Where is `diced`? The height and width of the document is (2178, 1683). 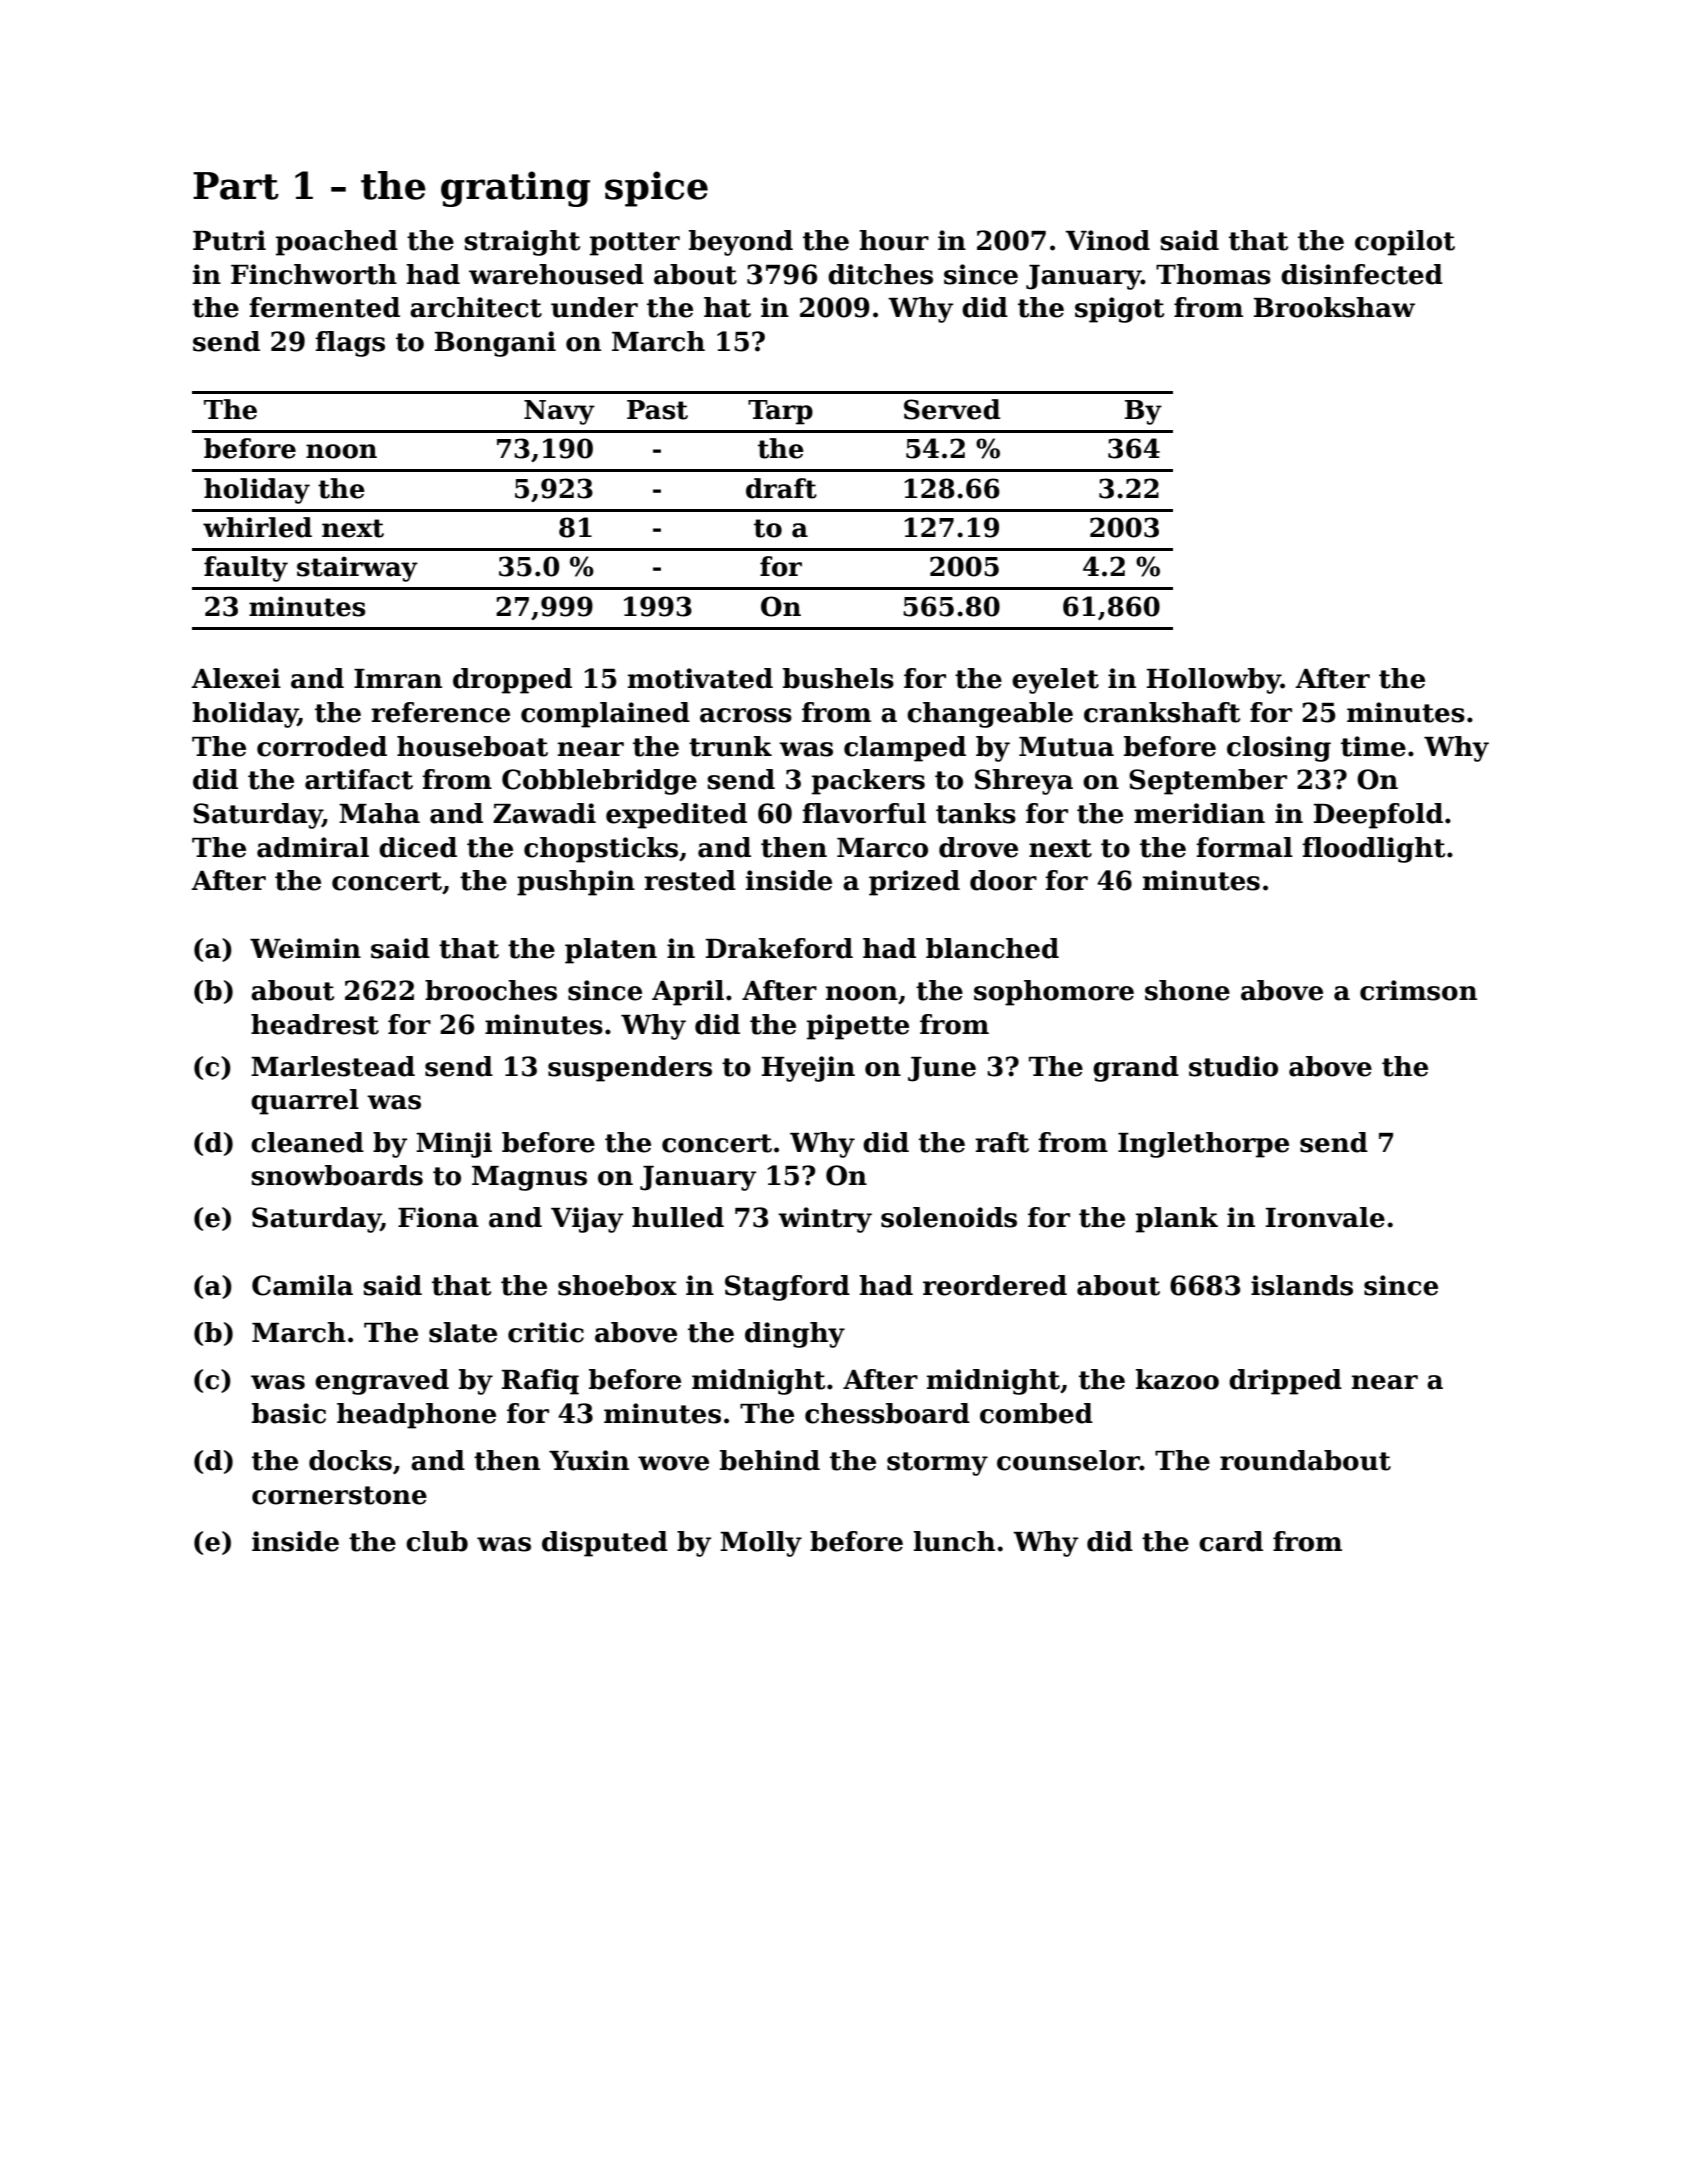 diced is located at coordinates (418, 847).
